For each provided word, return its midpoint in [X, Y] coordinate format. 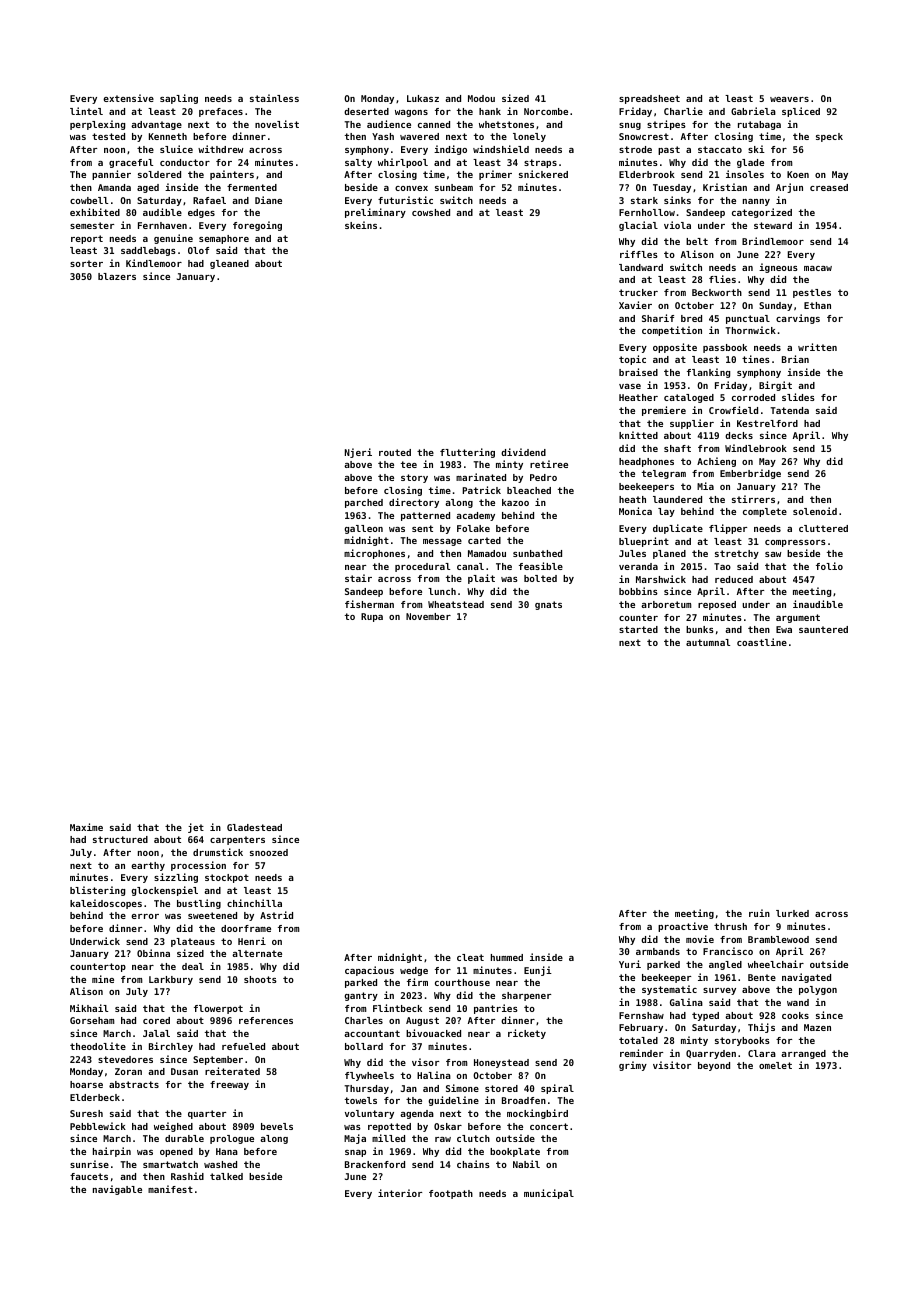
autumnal [708, 642]
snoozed [269, 852]
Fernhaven [162, 225]
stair [358, 578]
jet [196, 828]
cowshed [431, 212]
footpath [451, 1194]
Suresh [86, 1113]
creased [829, 187]
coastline [762, 642]
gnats [548, 605]
